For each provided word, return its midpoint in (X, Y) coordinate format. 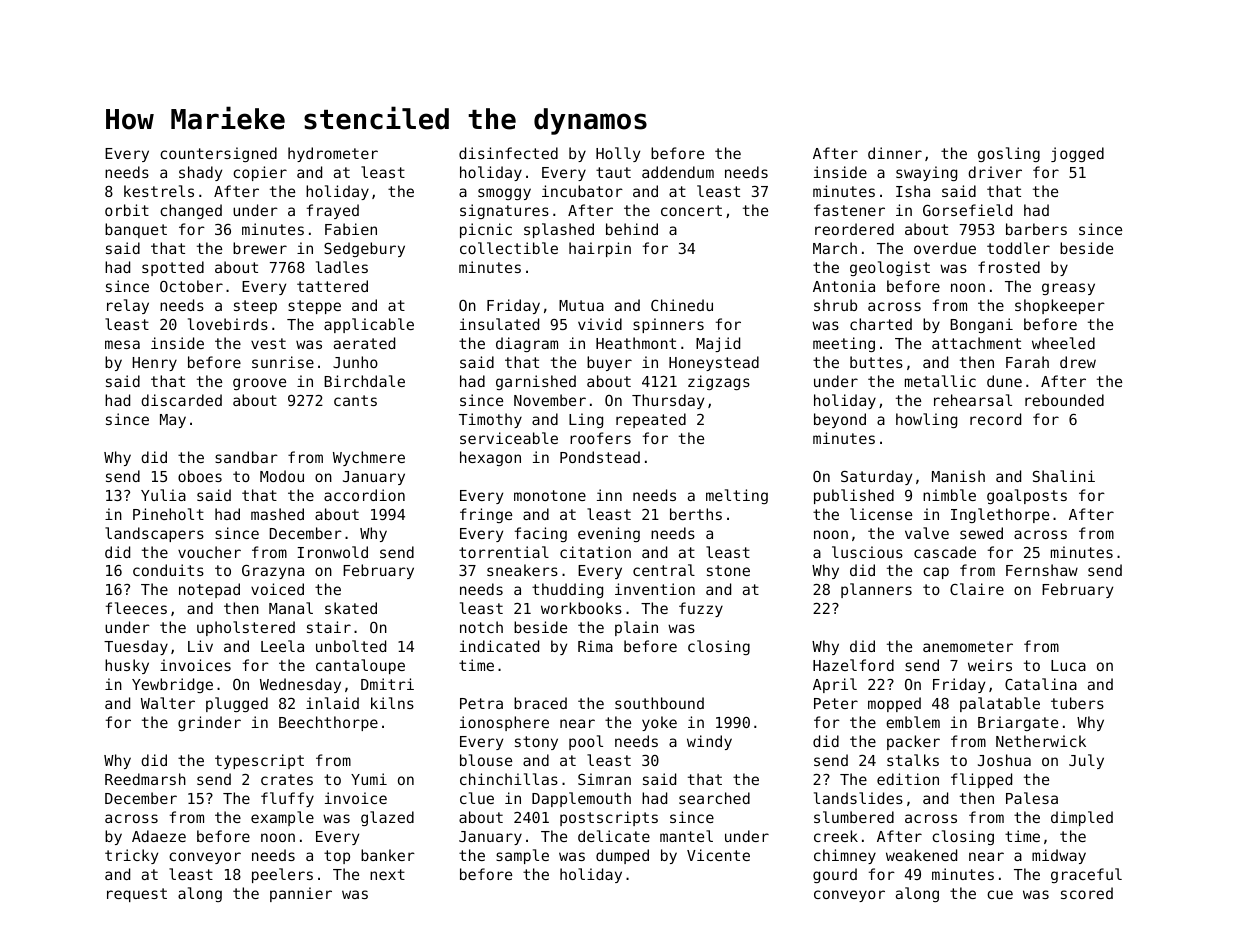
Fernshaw (1042, 570)
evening (609, 534)
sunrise (283, 362)
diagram (527, 344)
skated (351, 608)
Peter (836, 703)
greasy (1068, 289)
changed (191, 211)
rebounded (1064, 400)
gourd (835, 875)
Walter (168, 703)
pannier (301, 894)
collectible (509, 248)
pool (586, 742)
